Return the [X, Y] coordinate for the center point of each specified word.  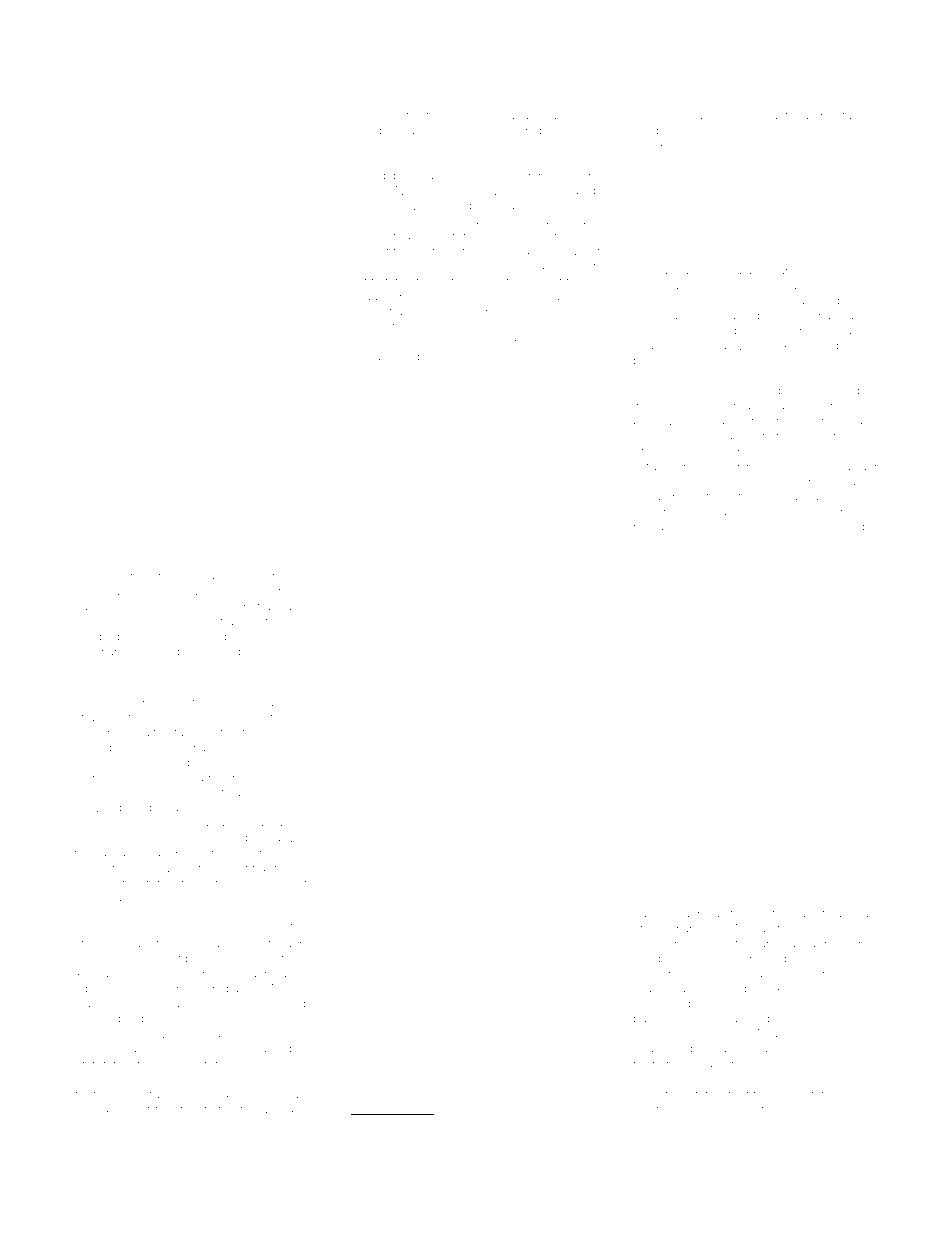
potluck [653, 361]
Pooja [365, 357]
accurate [126, 576]
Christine [283, 636]
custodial [678, 1003]
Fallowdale [823, 913]
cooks [84, 115]
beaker [272, 1094]
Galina [678, 406]
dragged [504, 1127]
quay [522, 117]
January [808, 497]
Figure [365, 520]
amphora [827, 116]
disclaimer [266, 777]
